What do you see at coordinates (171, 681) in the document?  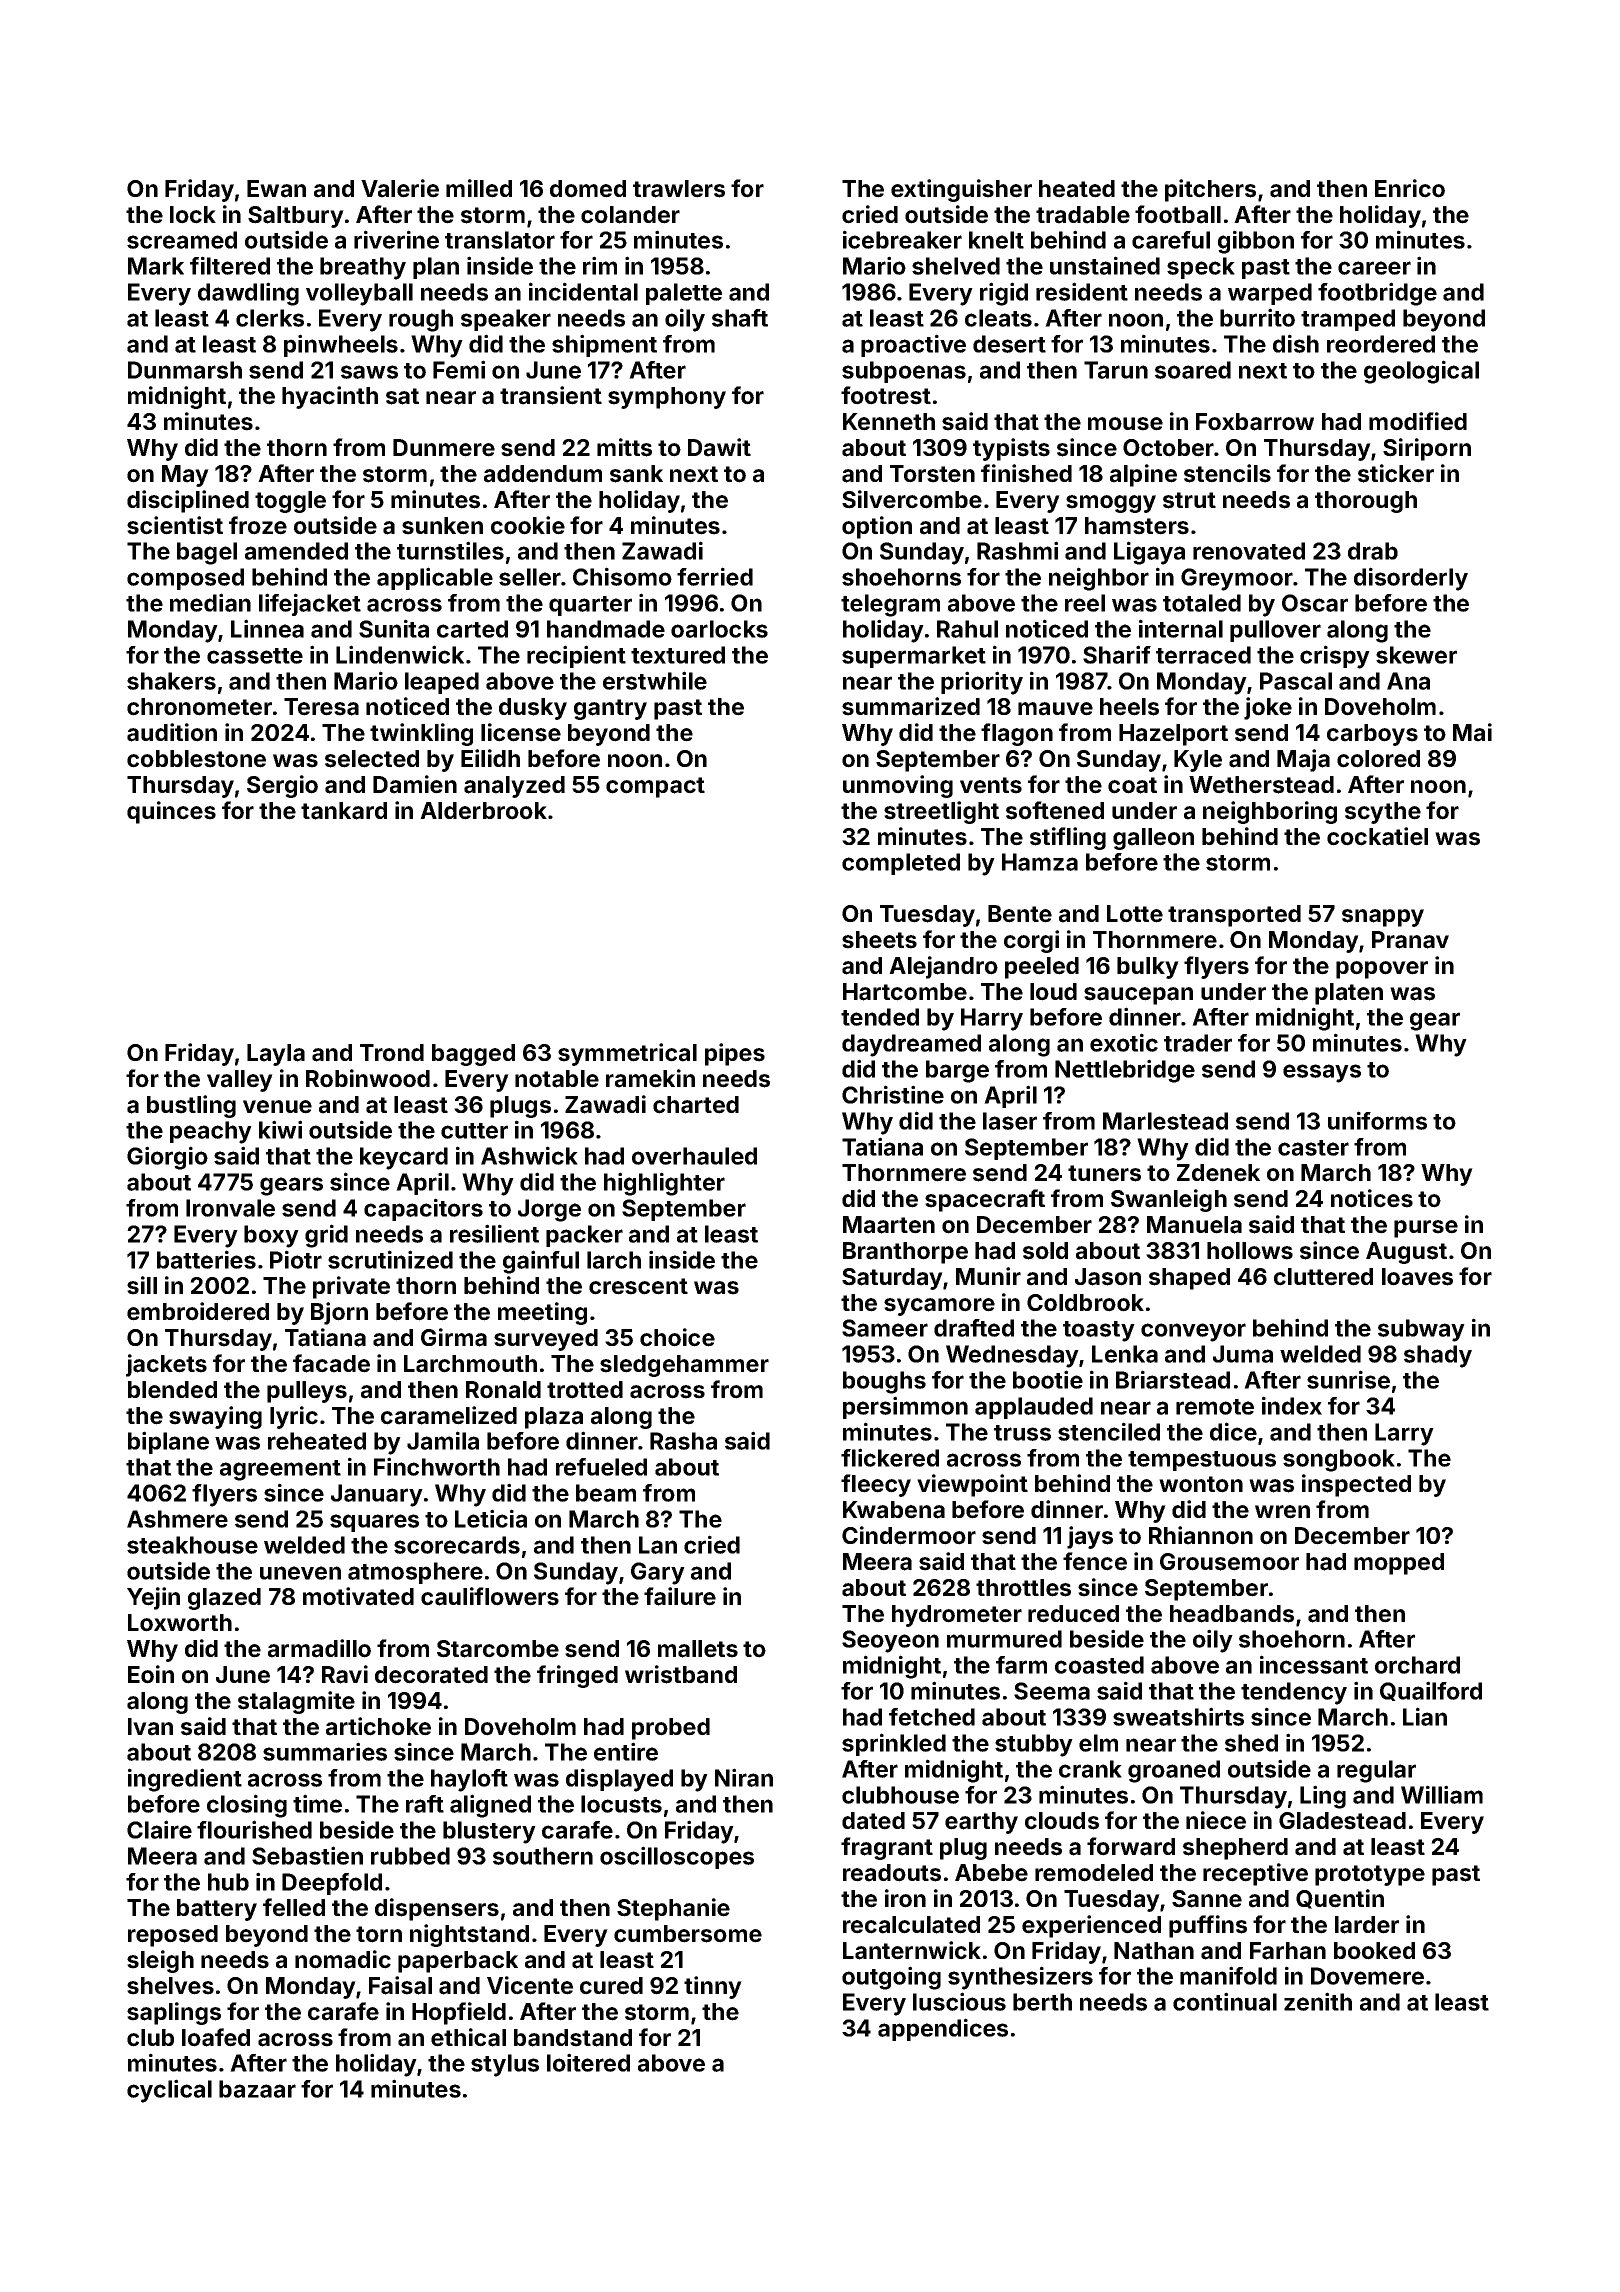 I see `shakers` at bounding box center [171, 681].
